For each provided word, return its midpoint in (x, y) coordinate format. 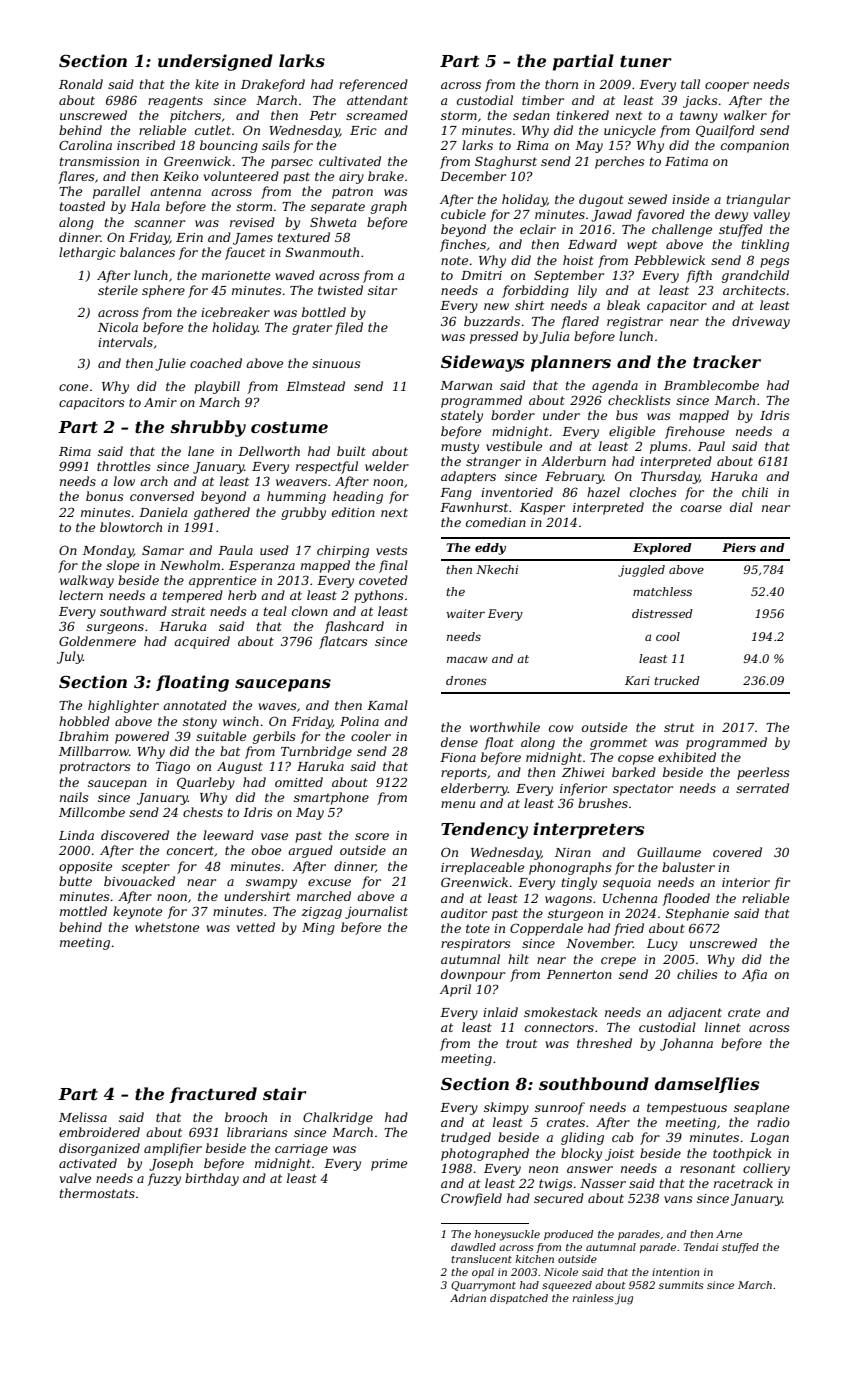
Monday (108, 551)
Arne (729, 1234)
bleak (623, 305)
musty (460, 448)
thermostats (97, 1193)
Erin (189, 237)
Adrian (468, 1298)
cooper (727, 87)
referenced (373, 85)
